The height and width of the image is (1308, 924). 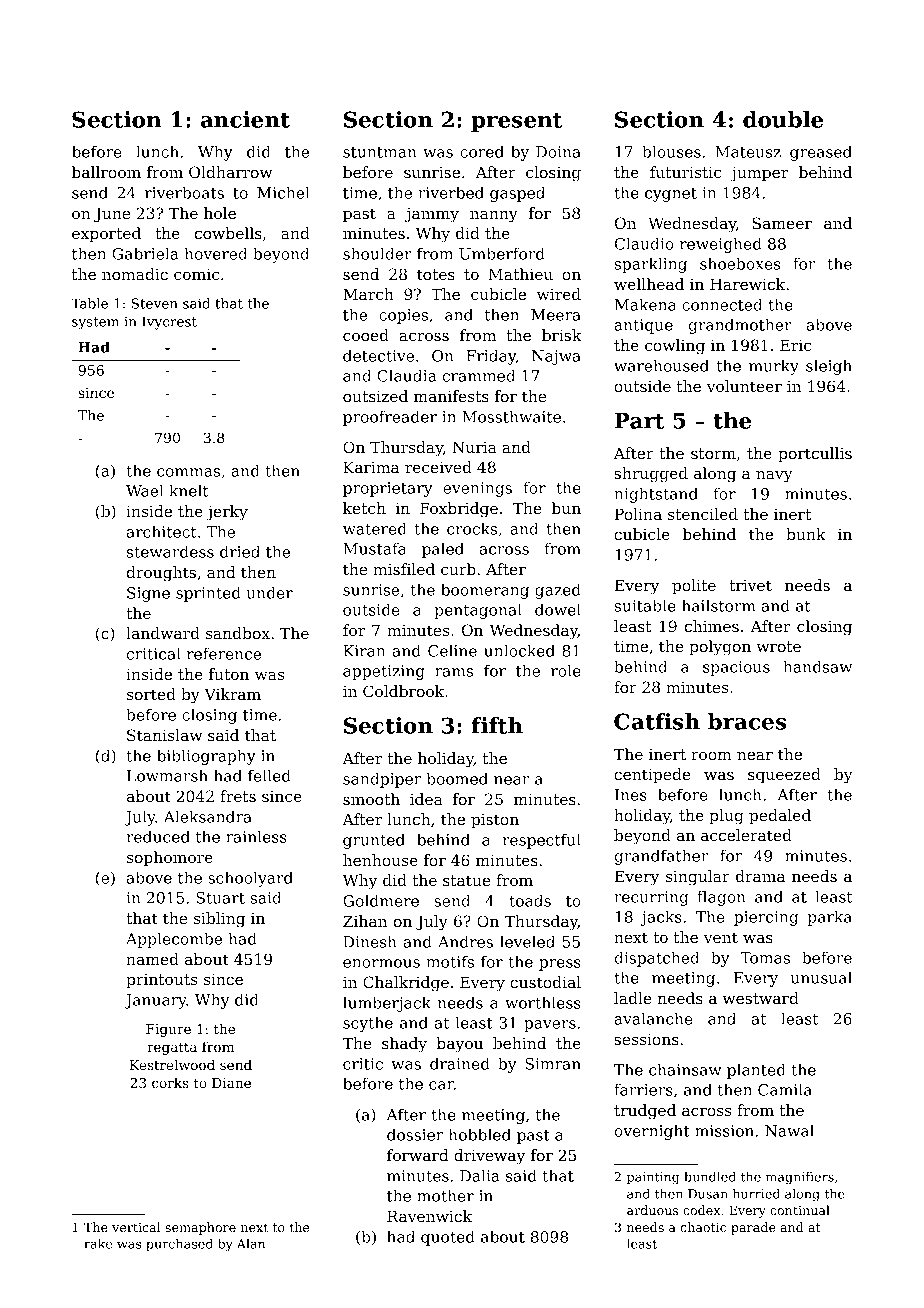 What do you see at coordinates (821, 153) in the image?
I see `greased` at bounding box center [821, 153].
